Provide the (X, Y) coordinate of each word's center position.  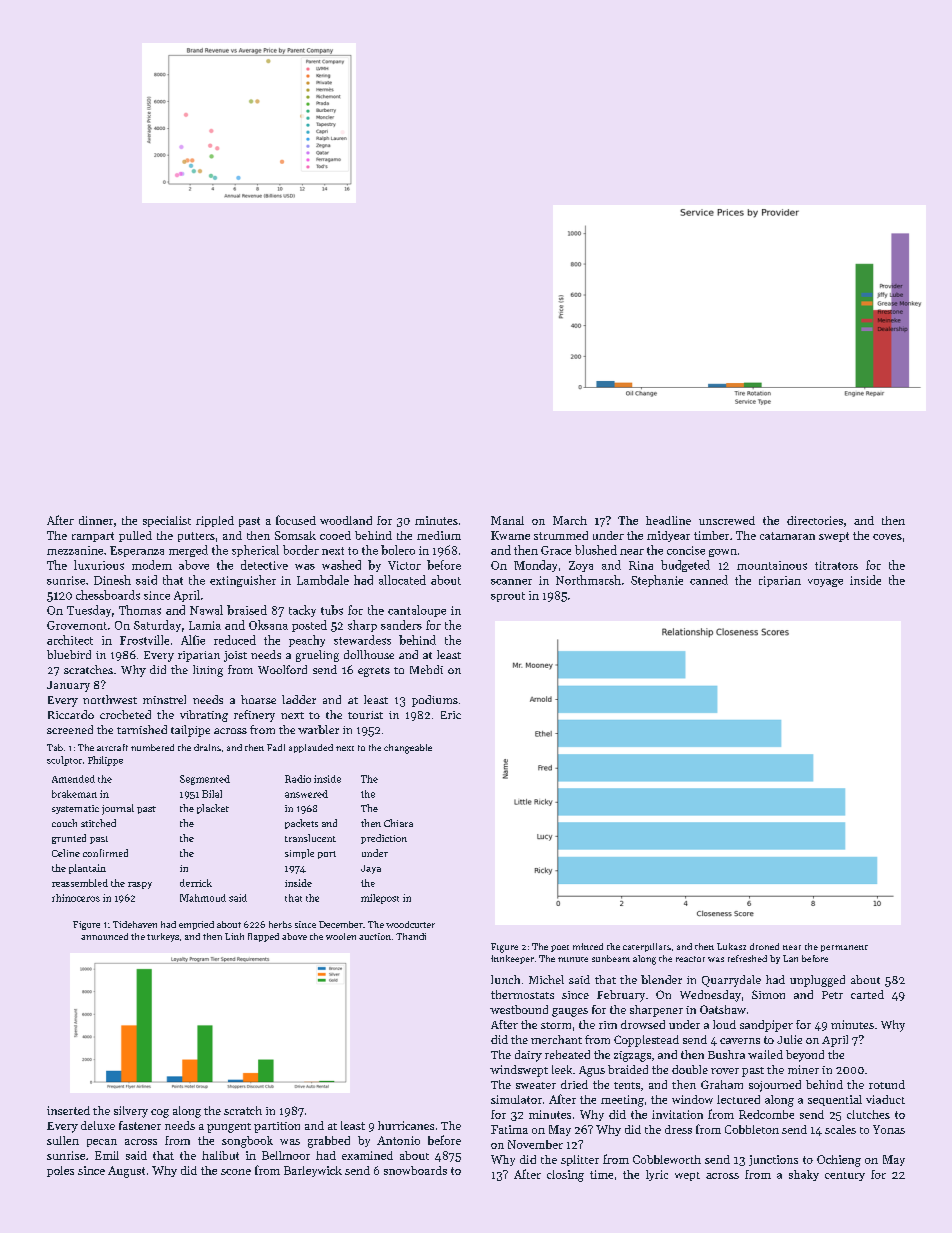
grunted (69, 839)
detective (264, 565)
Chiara (398, 823)
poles (60, 1171)
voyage (825, 583)
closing (565, 1176)
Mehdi (426, 669)
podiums (435, 701)
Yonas (889, 1129)
